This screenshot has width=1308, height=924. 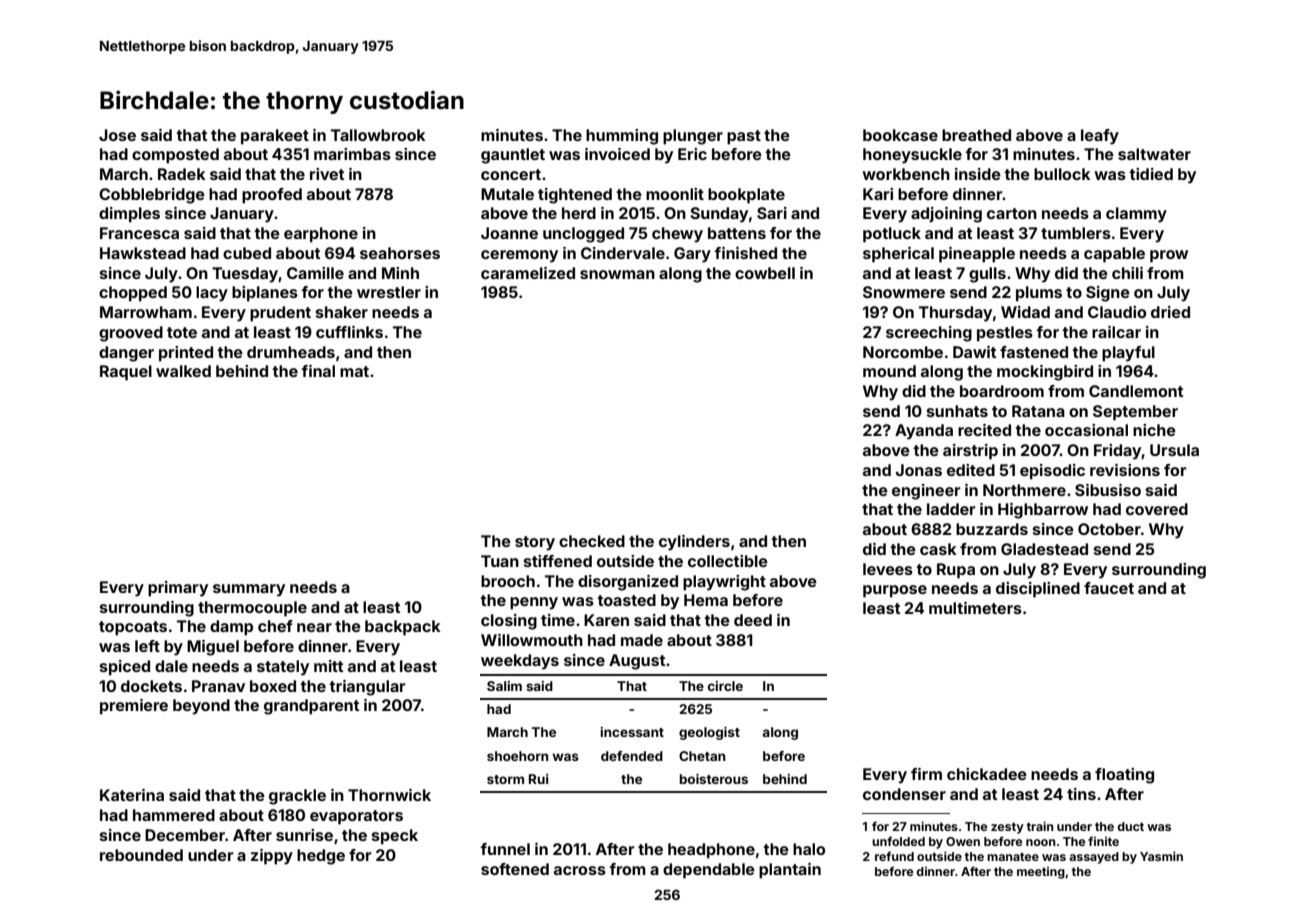 I want to click on airstrip, so click(x=970, y=452).
